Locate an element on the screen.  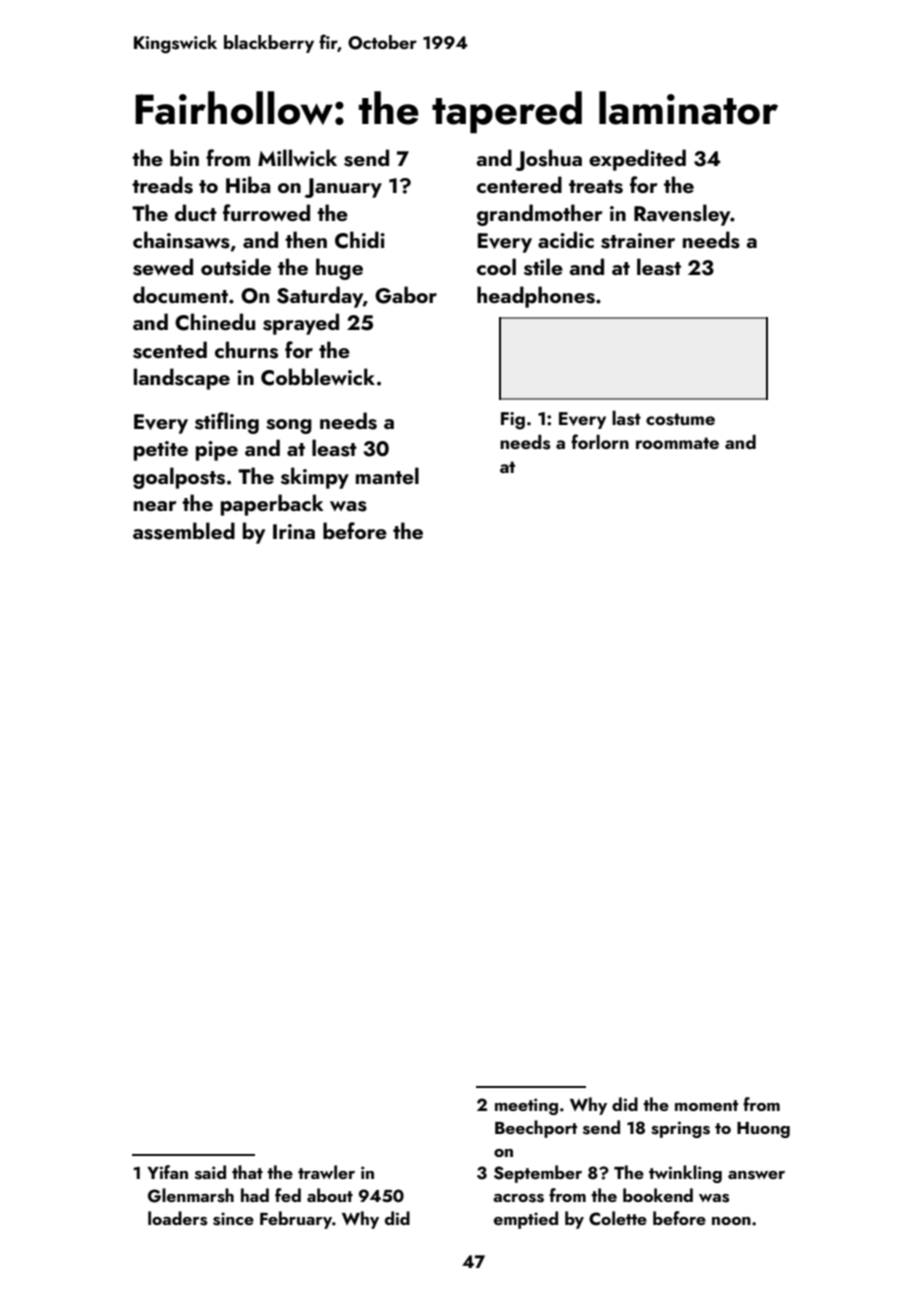
assembled is located at coordinates (184, 531).
